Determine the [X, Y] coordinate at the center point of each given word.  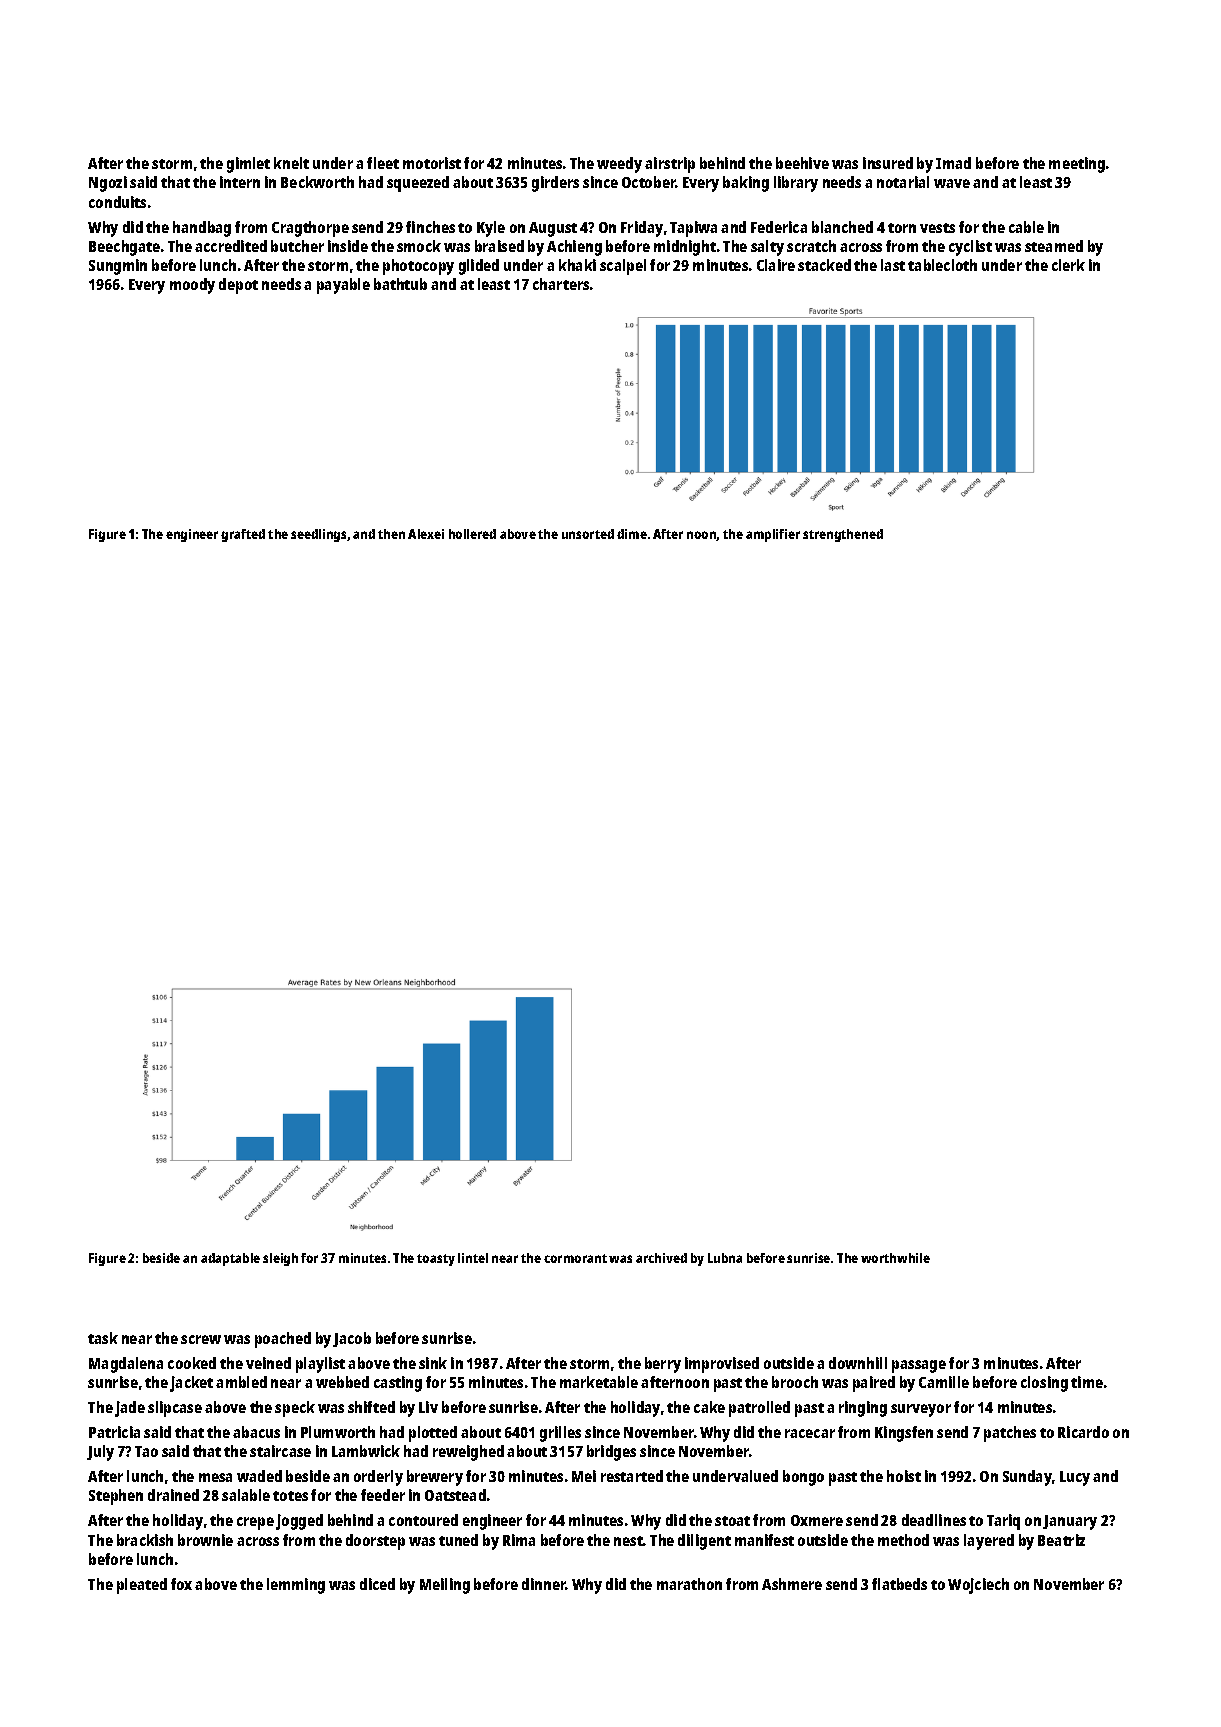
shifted [371, 1407]
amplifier [773, 535]
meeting [1077, 165]
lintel [473, 1258]
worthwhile [895, 1258]
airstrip [670, 165]
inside [348, 246]
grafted [243, 535]
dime [632, 534]
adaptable [230, 1259]
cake [709, 1407]
